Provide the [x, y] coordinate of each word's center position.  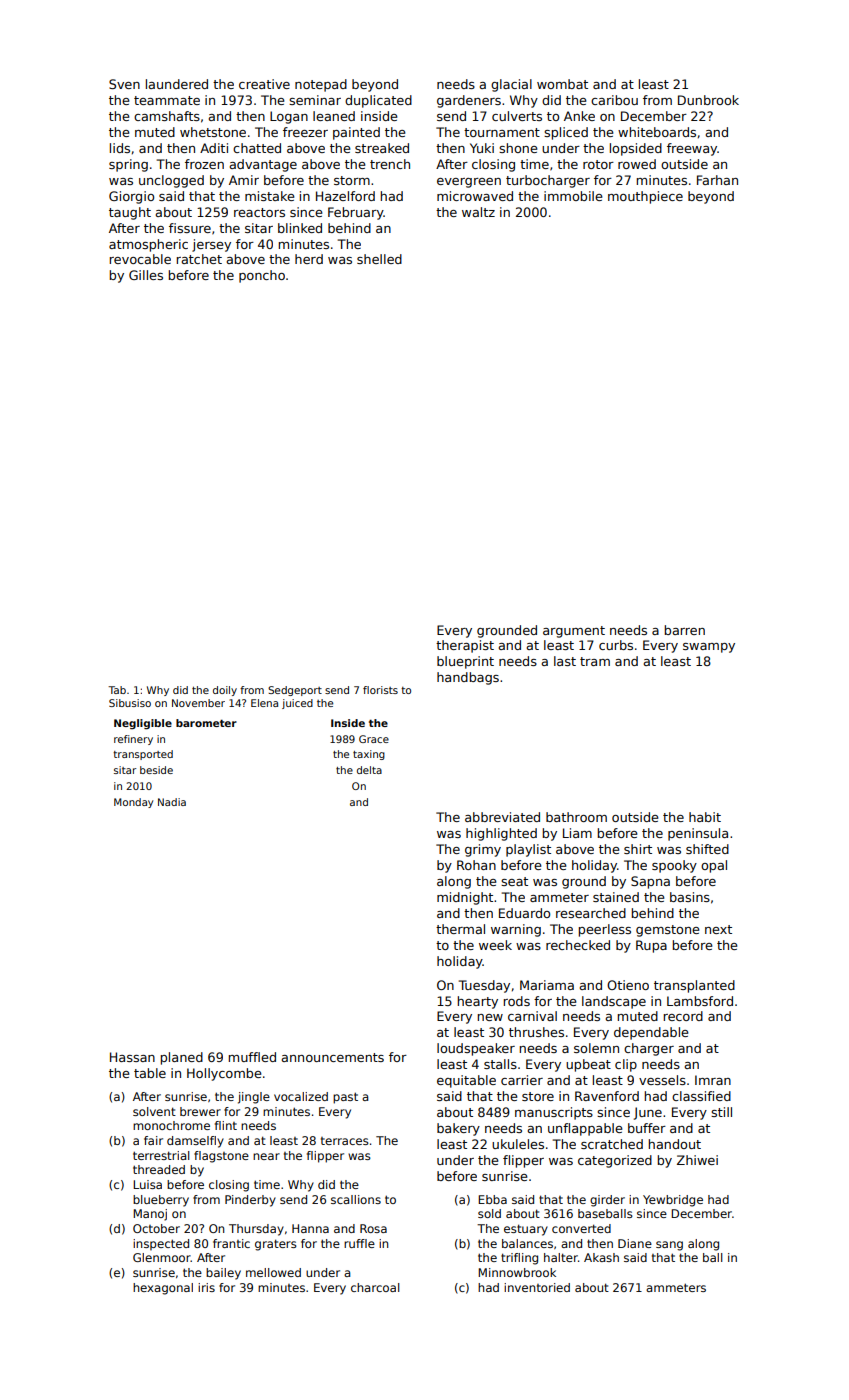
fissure [190, 228]
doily [225, 691]
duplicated [378, 101]
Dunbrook [708, 100]
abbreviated [502, 817]
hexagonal [163, 1289]
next [718, 929]
